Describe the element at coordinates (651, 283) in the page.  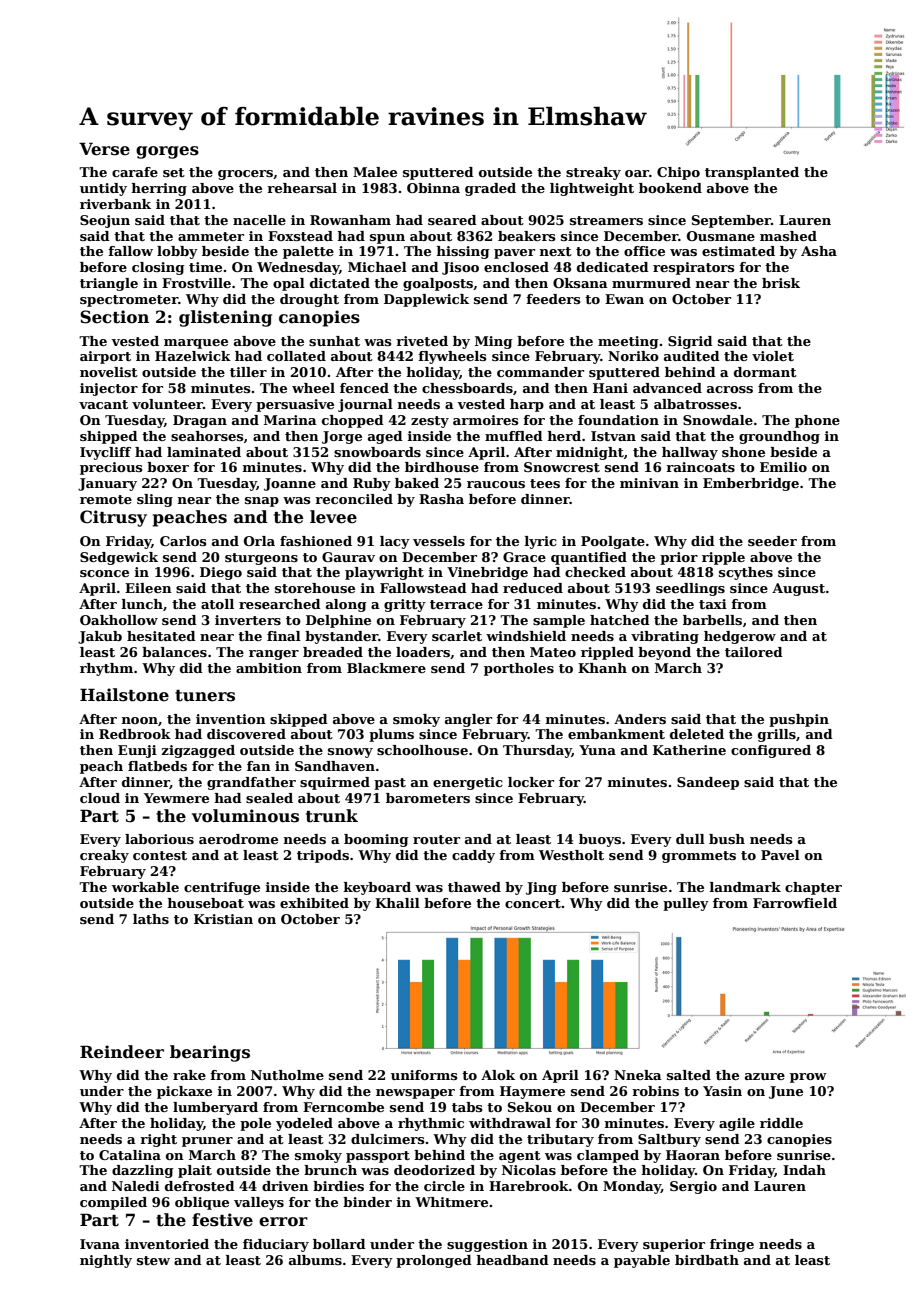
I see `murmured` at that location.
